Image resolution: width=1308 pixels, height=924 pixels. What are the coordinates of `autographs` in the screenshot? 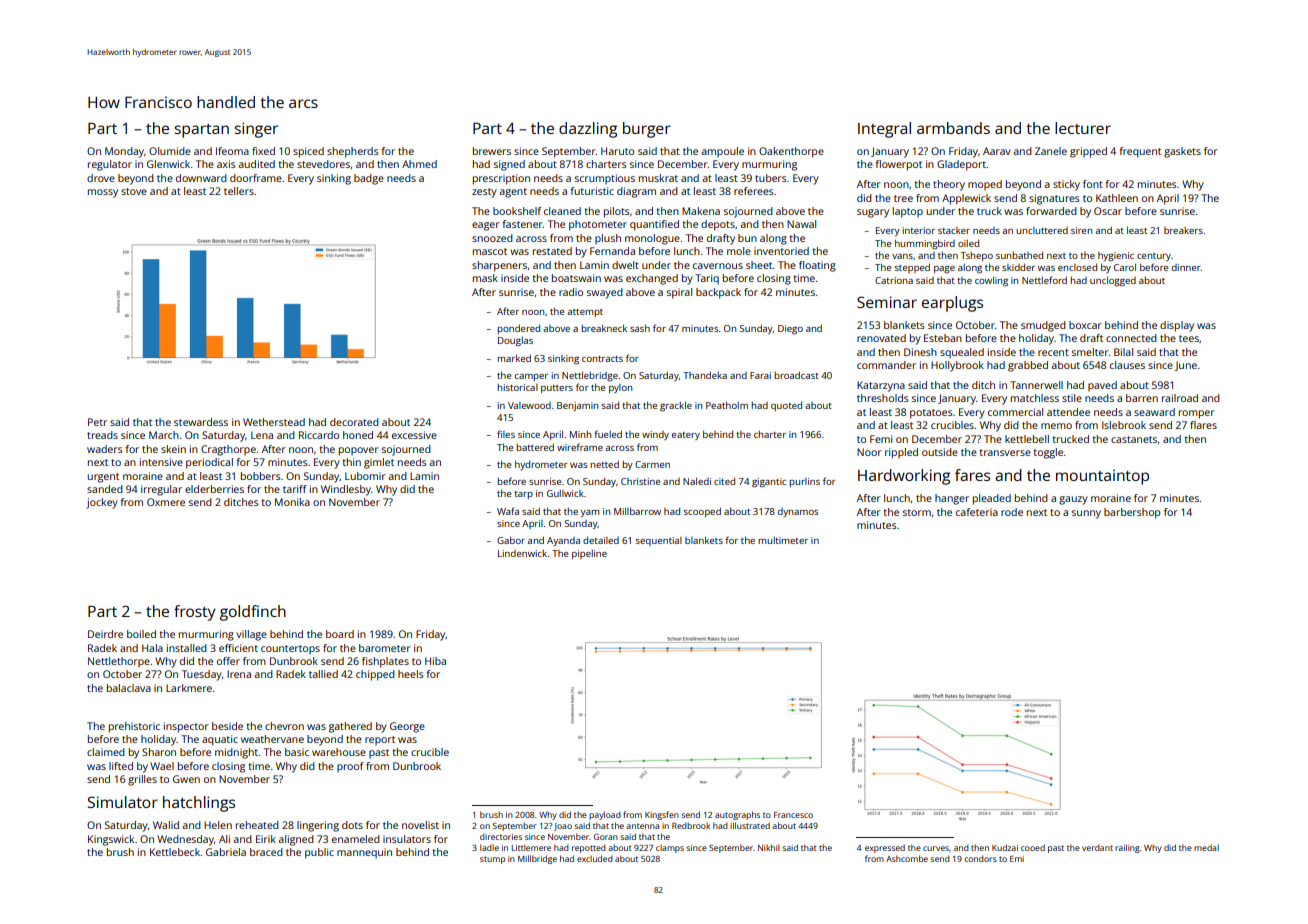 It's located at (737, 815).
